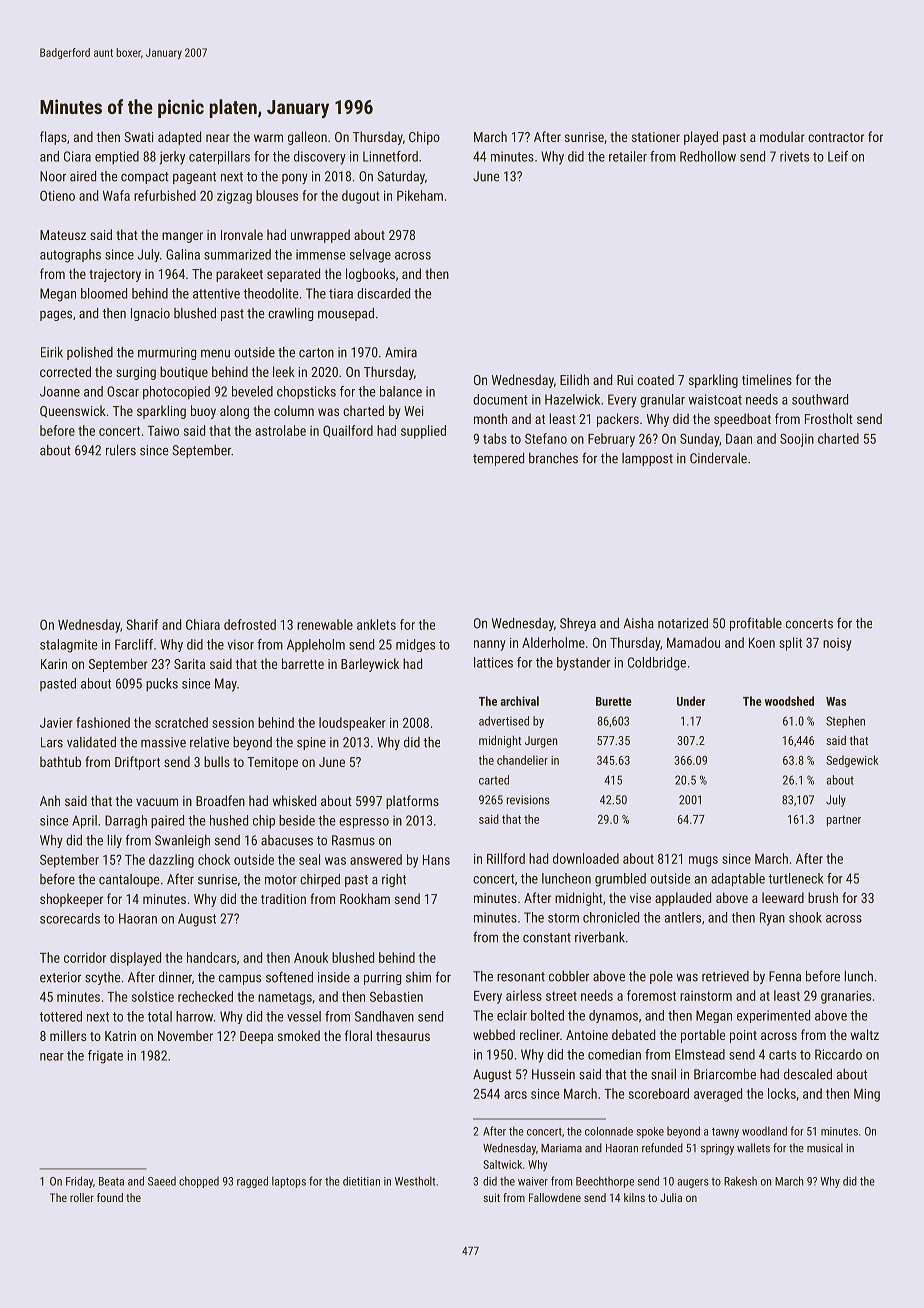 The height and width of the screenshot is (1308, 924). Describe the element at coordinates (116, 195) in the screenshot. I see `Wafa` at that location.
